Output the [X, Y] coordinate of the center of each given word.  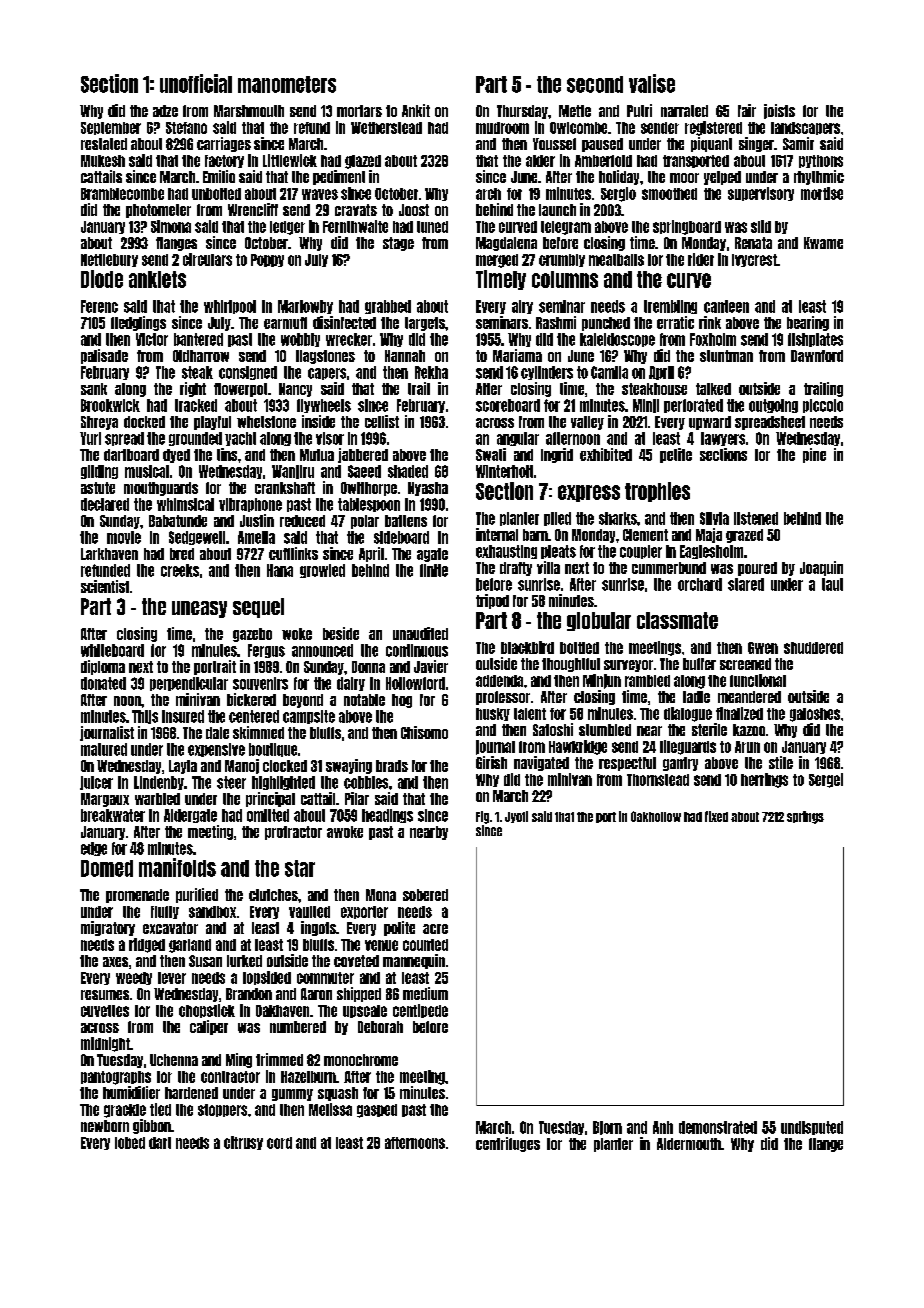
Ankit [416, 110]
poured [757, 569]
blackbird [527, 647]
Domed [107, 868]
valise [652, 83]
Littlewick [290, 160]
